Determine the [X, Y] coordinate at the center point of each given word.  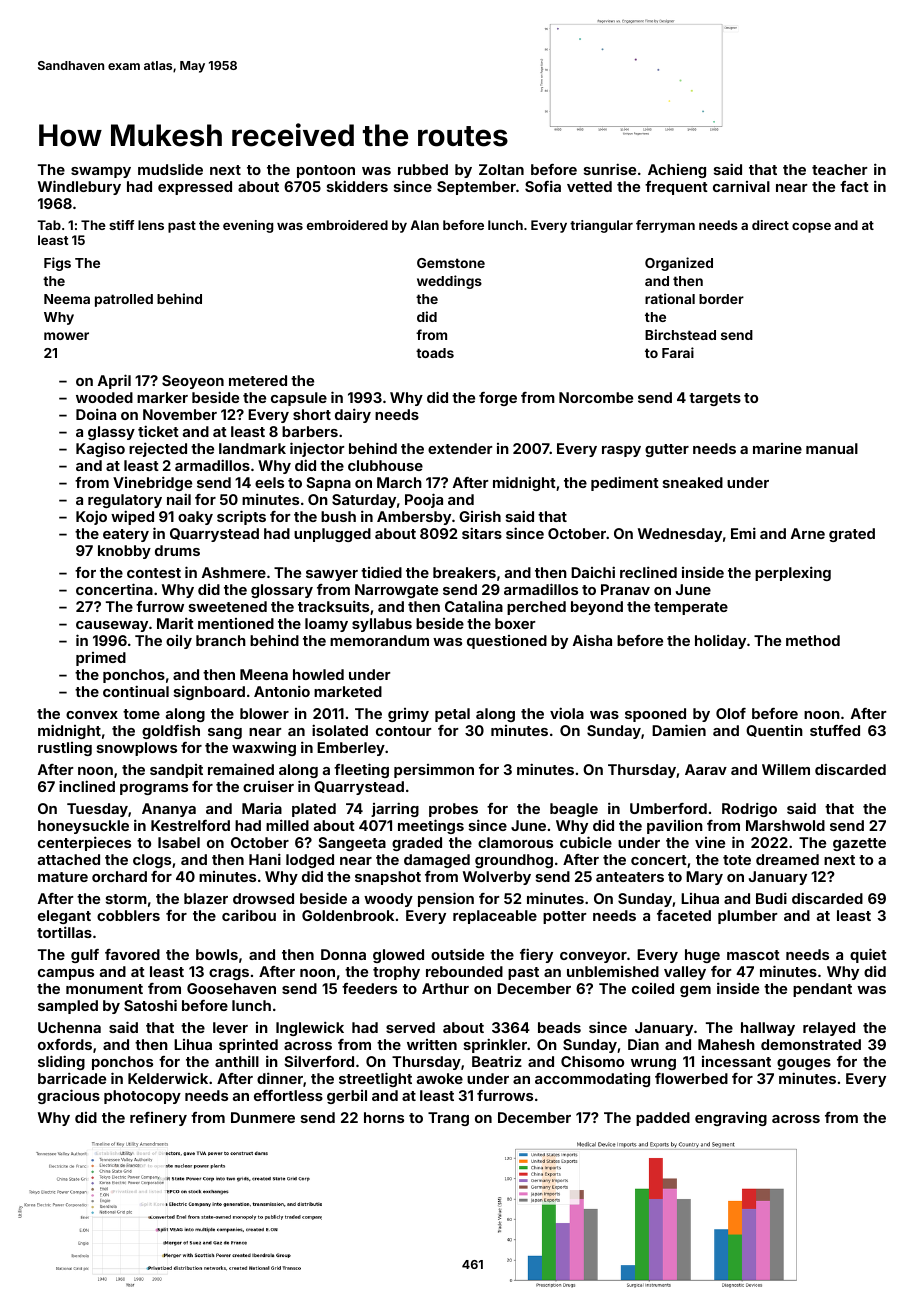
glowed [398, 956]
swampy [101, 172]
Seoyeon [193, 382]
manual [832, 448]
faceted [684, 915]
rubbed [423, 169]
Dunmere [263, 1117]
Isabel [179, 842]
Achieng [677, 171]
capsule [299, 399]
